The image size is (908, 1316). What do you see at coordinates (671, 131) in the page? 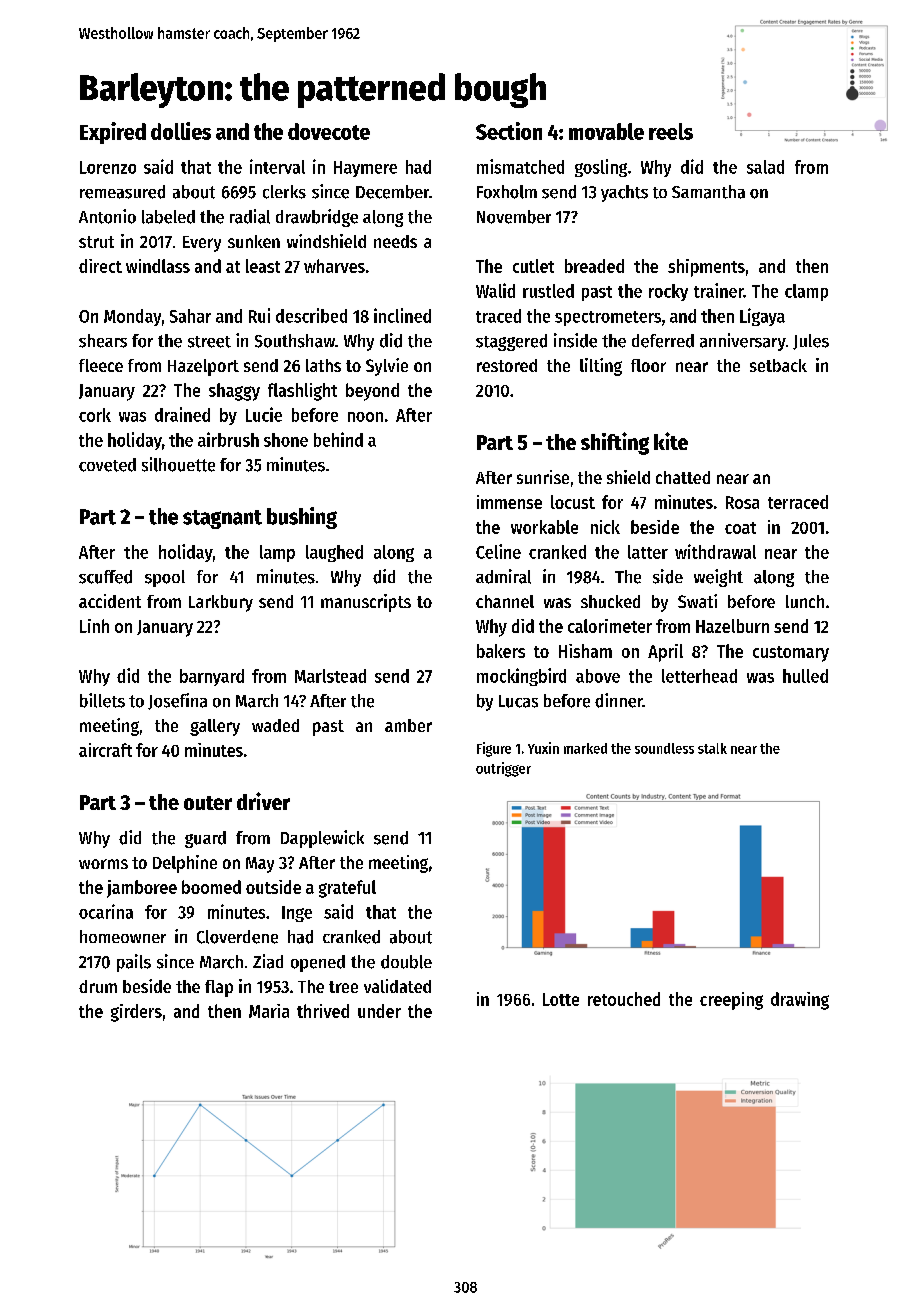
I see `reels` at bounding box center [671, 131].
